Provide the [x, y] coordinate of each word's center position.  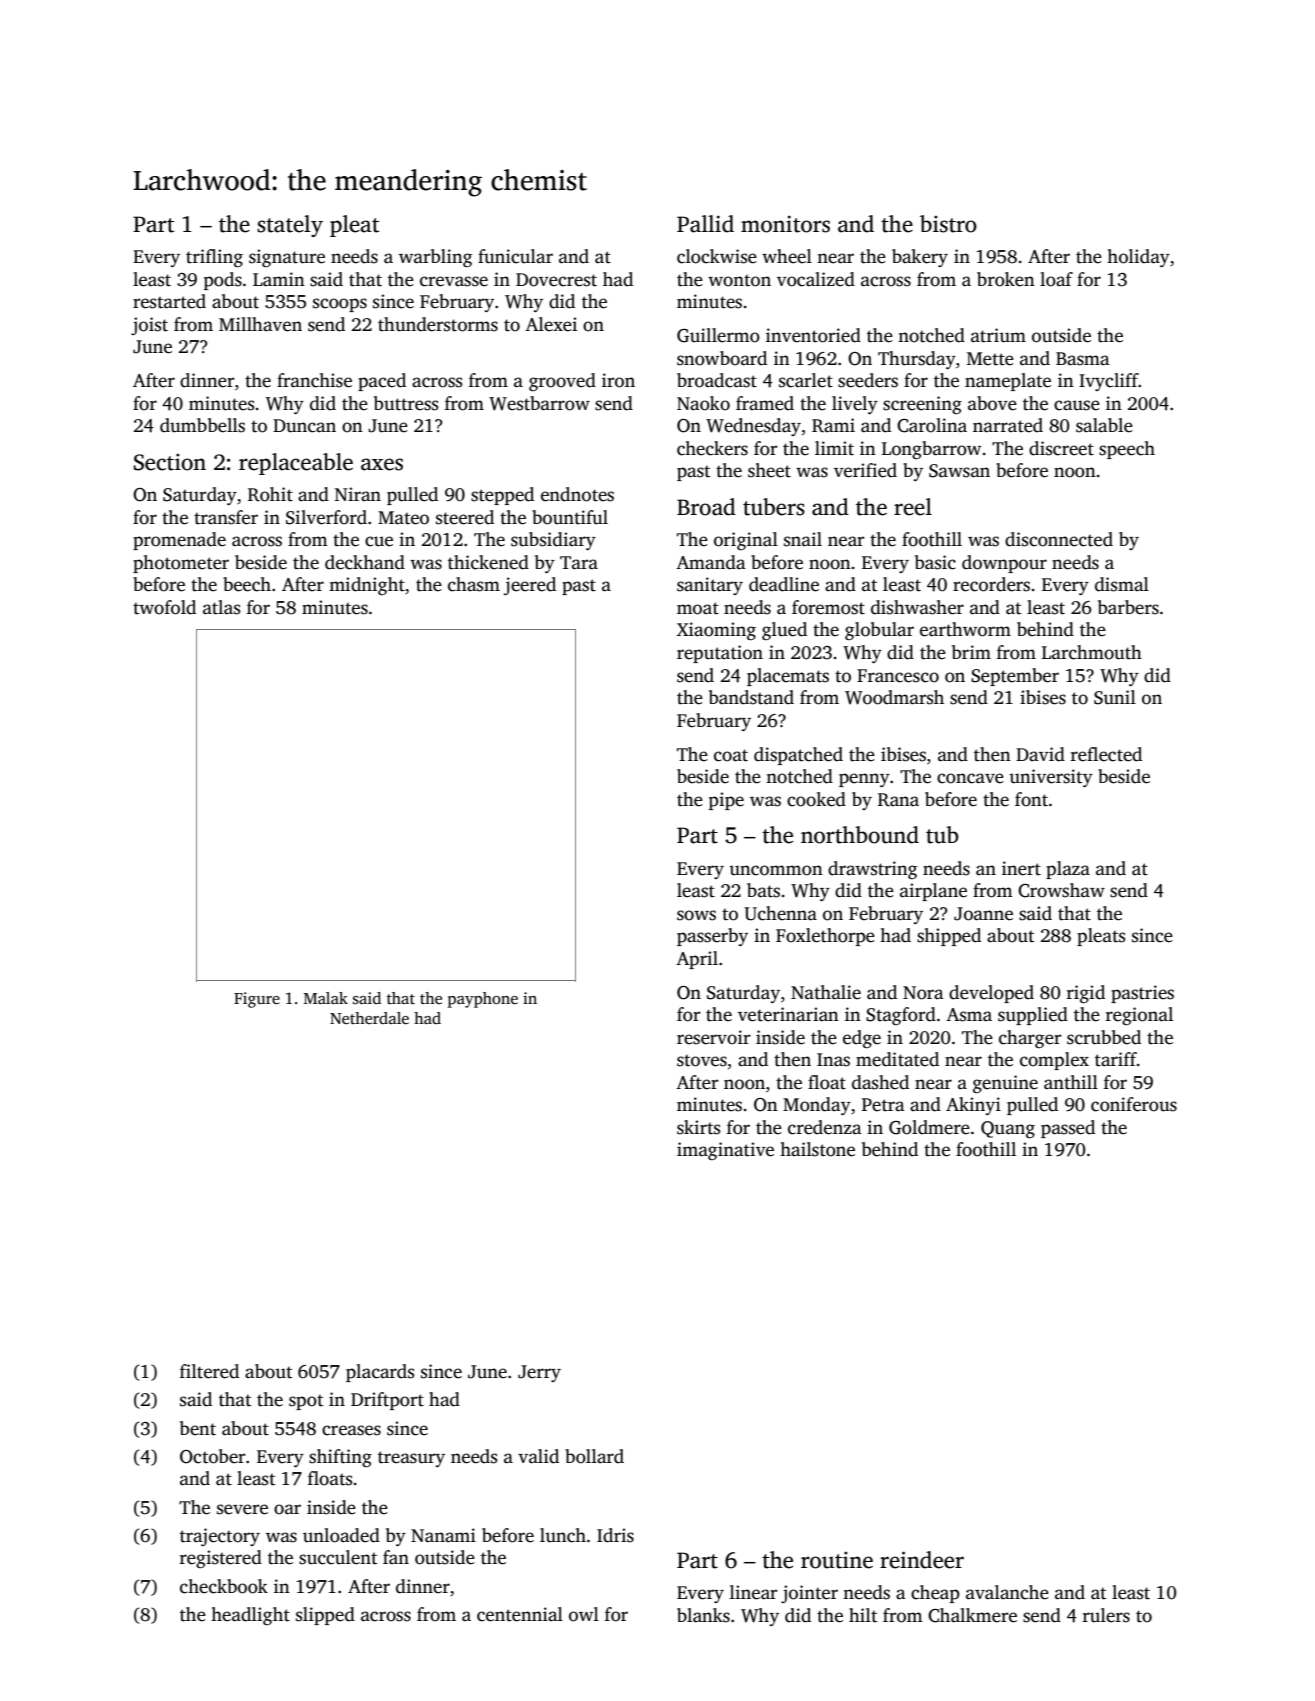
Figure [257, 1000]
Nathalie [826, 992]
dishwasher [917, 607]
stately [290, 226]
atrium [998, 335]
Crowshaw [1061, 890]
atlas [221, 607]
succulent [338, 1557]
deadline [784, 584]
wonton [739, 281]
